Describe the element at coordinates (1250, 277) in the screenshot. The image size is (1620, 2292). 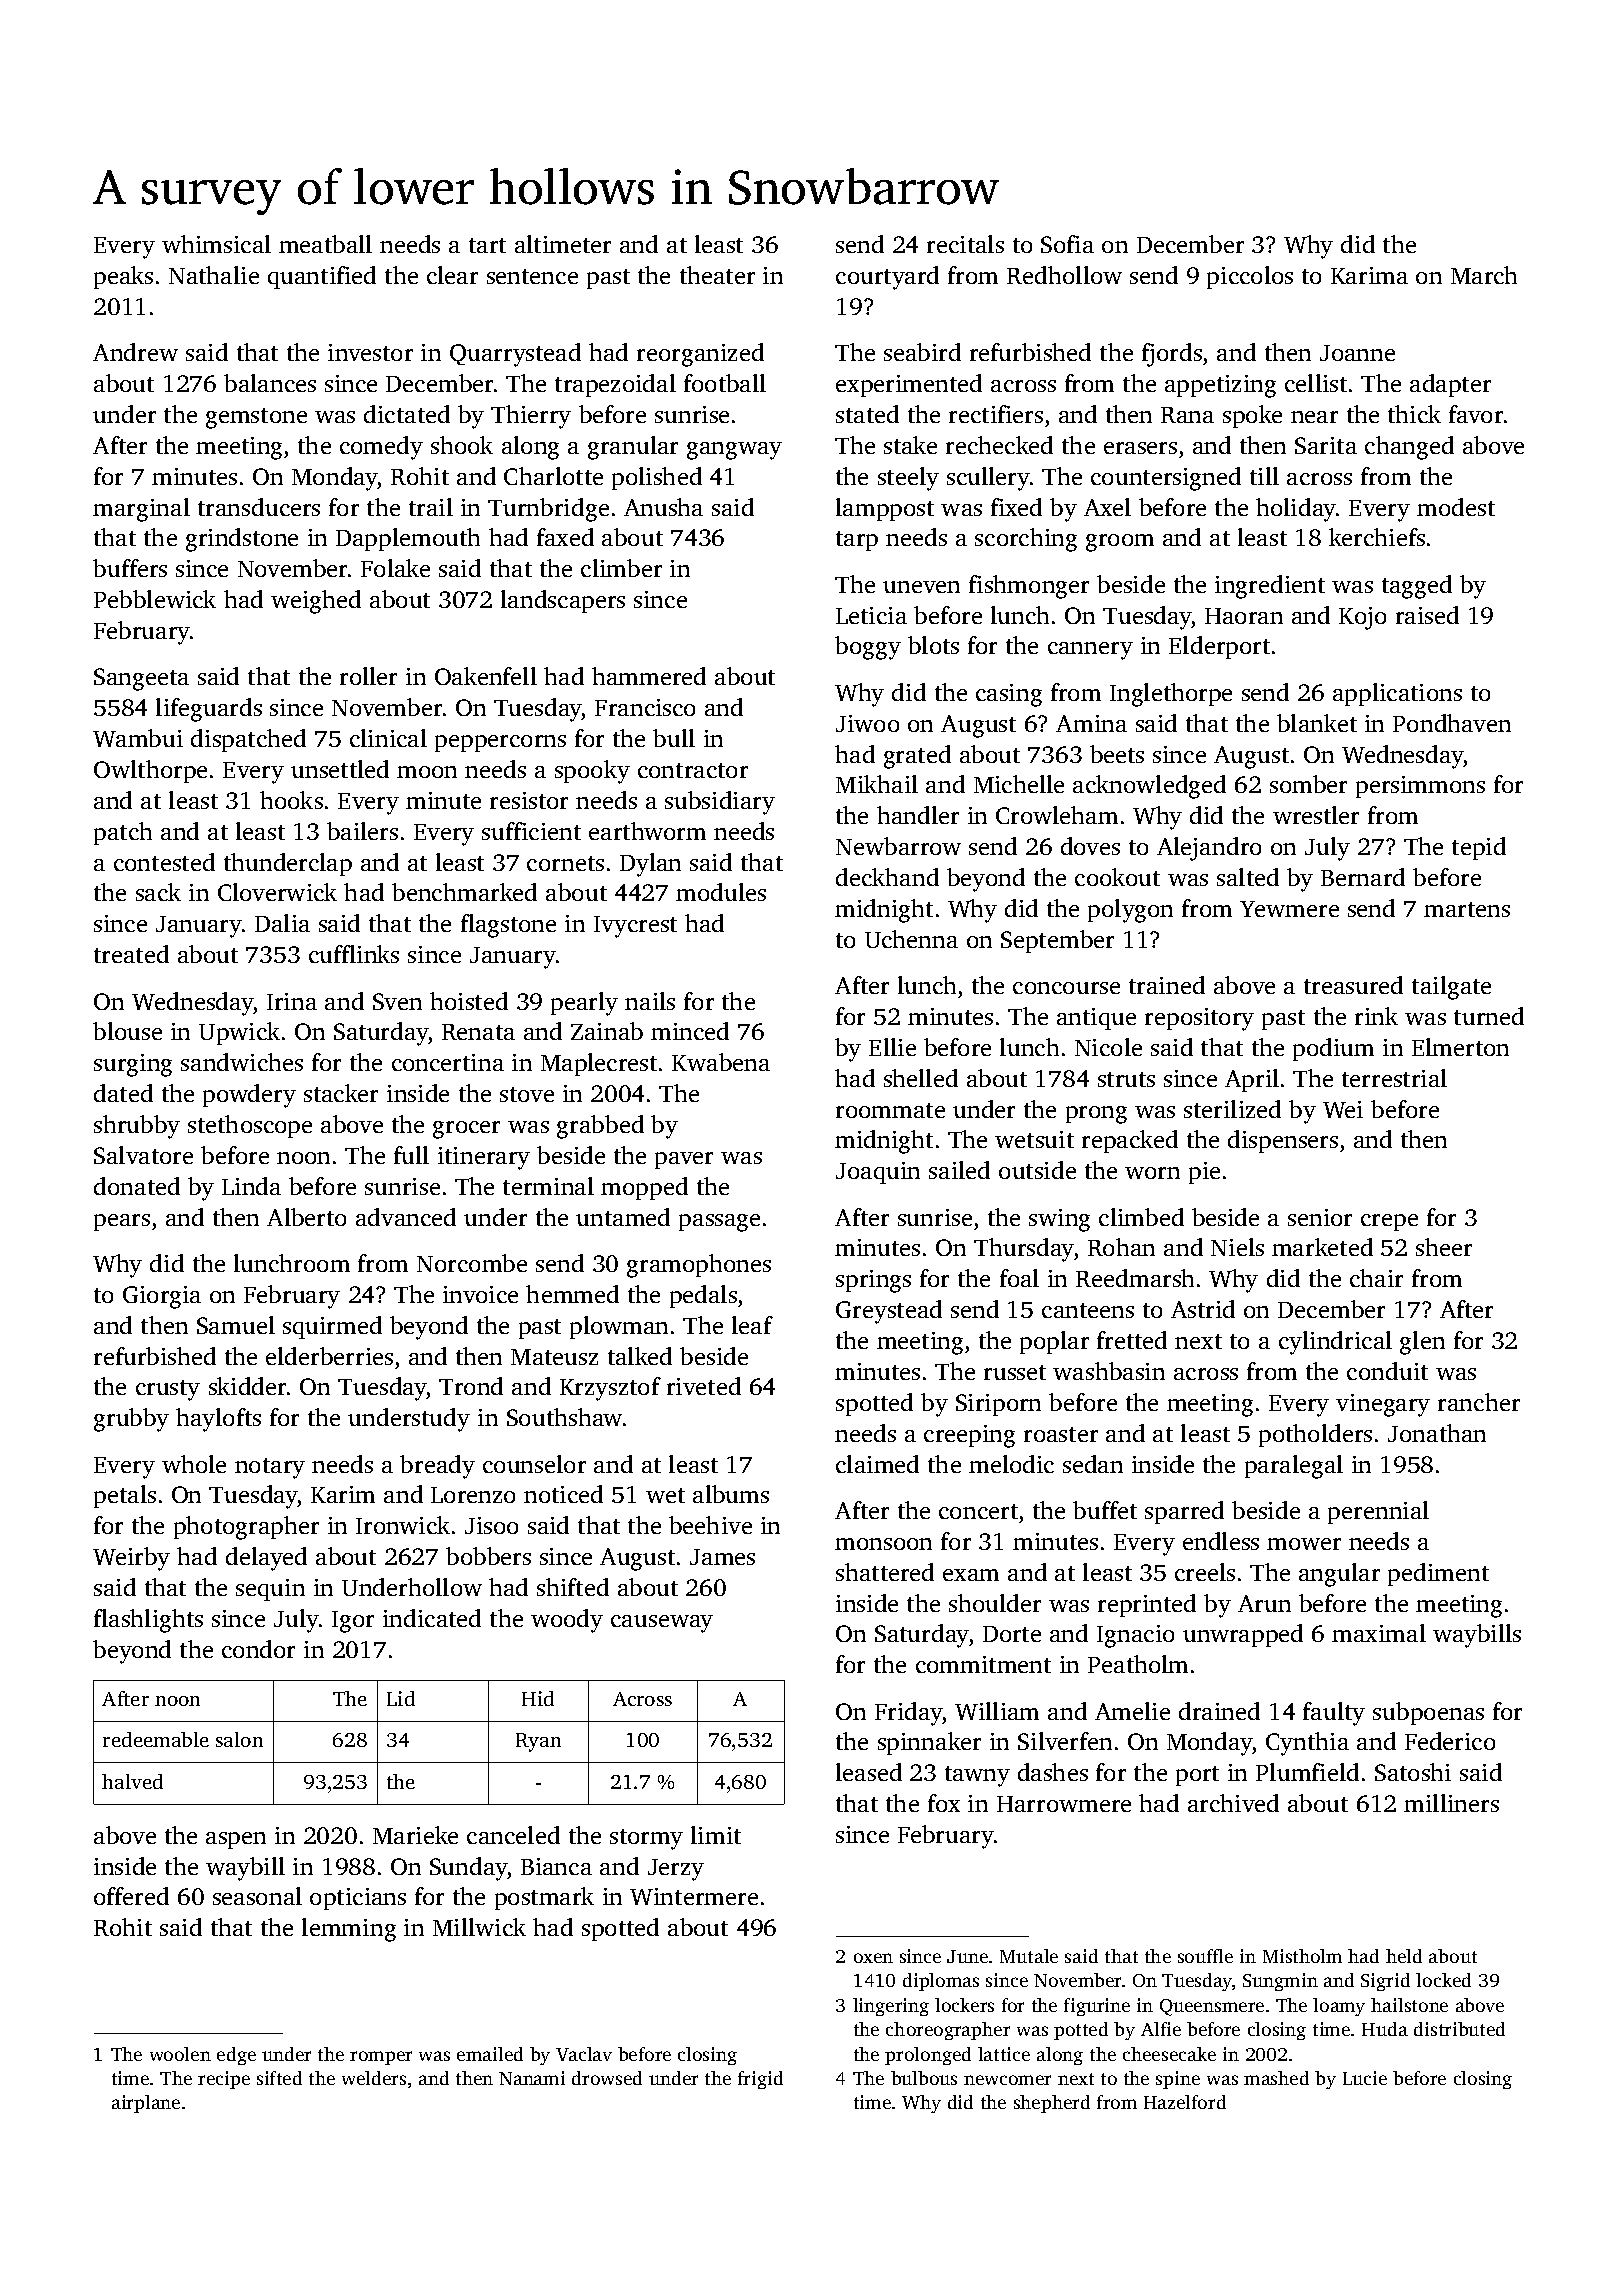
I see `piccolos` at that location.
